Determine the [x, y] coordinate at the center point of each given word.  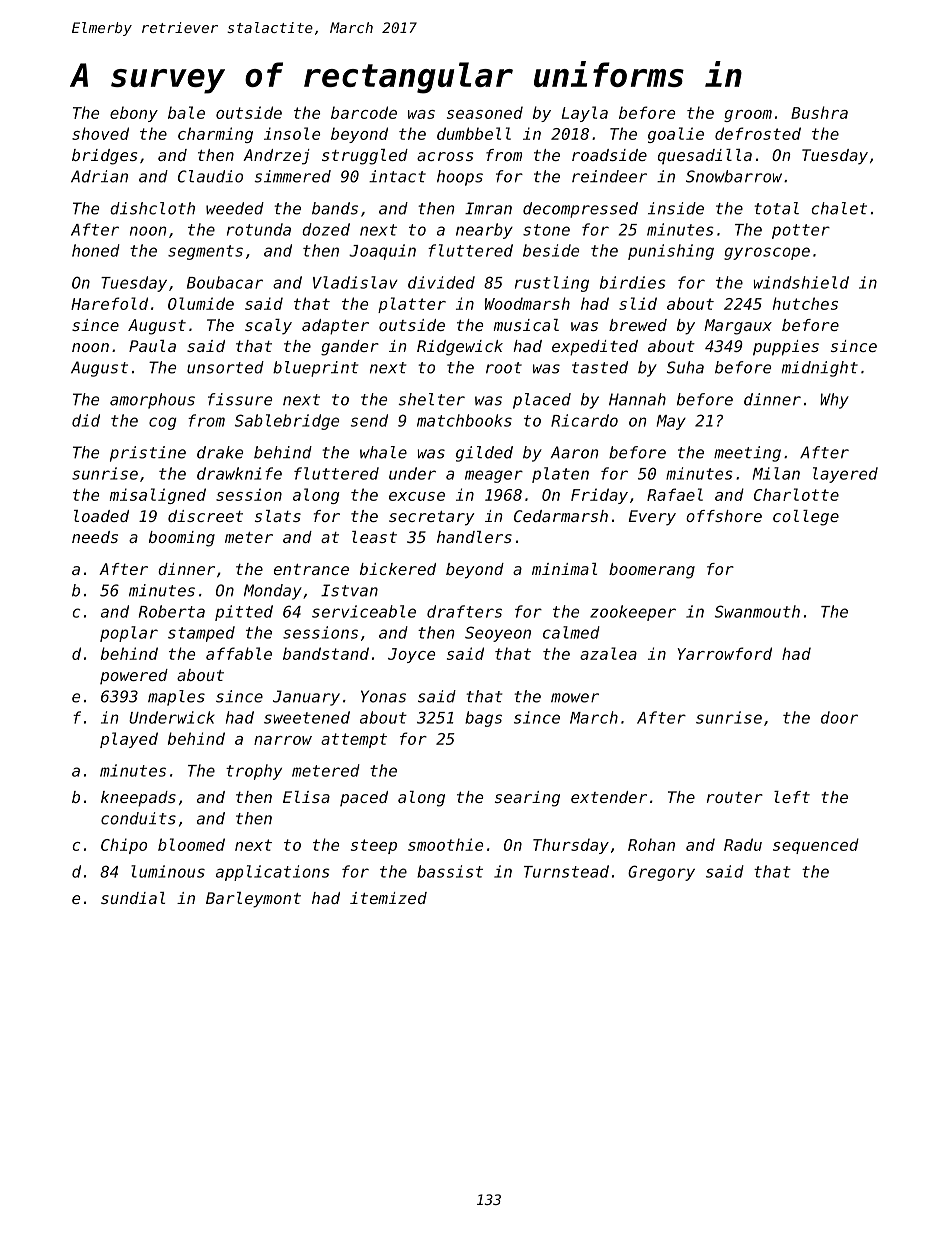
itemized [388, 898]
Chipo [124, 846]
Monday [273, 592]
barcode [364, 112]
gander [350, 348]
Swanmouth [757, 611]
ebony [134, 114]
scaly [268, 327]
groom [748, 116]
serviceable [364, 611]
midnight [820, 369]
